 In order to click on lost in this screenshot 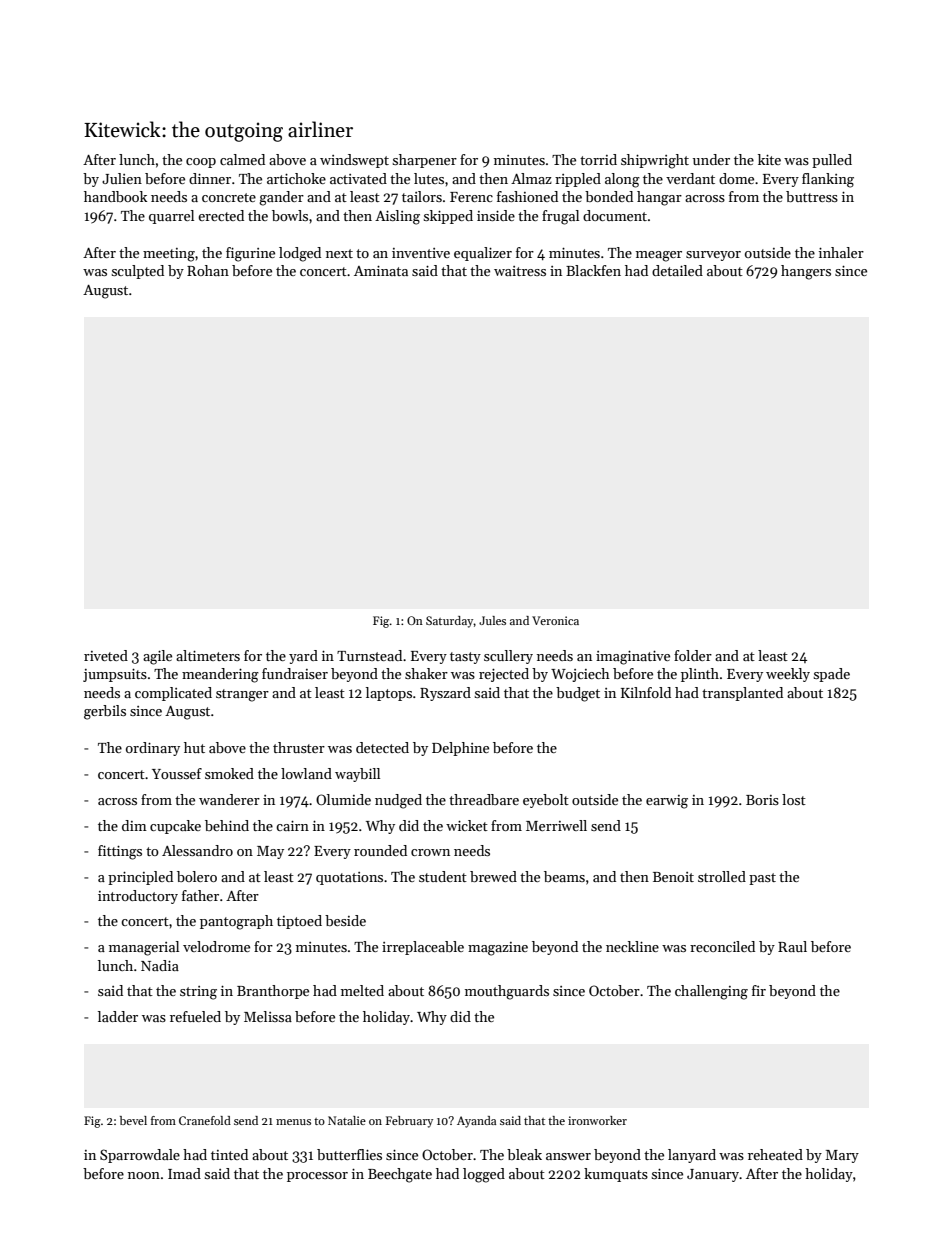, I will do `click(794, 799)`.
